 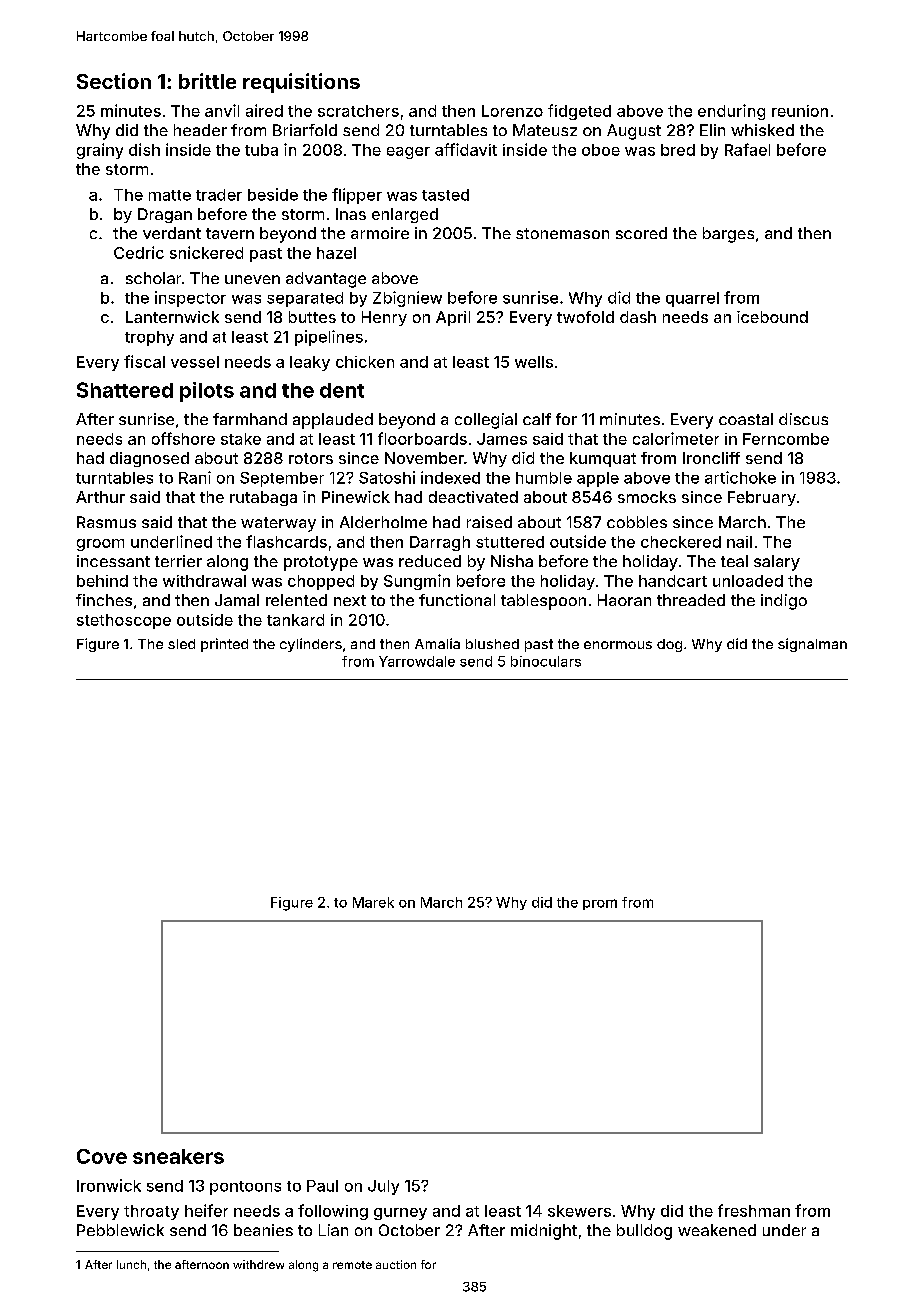 I want to click on requisitions, so click(x=301, y=83).
